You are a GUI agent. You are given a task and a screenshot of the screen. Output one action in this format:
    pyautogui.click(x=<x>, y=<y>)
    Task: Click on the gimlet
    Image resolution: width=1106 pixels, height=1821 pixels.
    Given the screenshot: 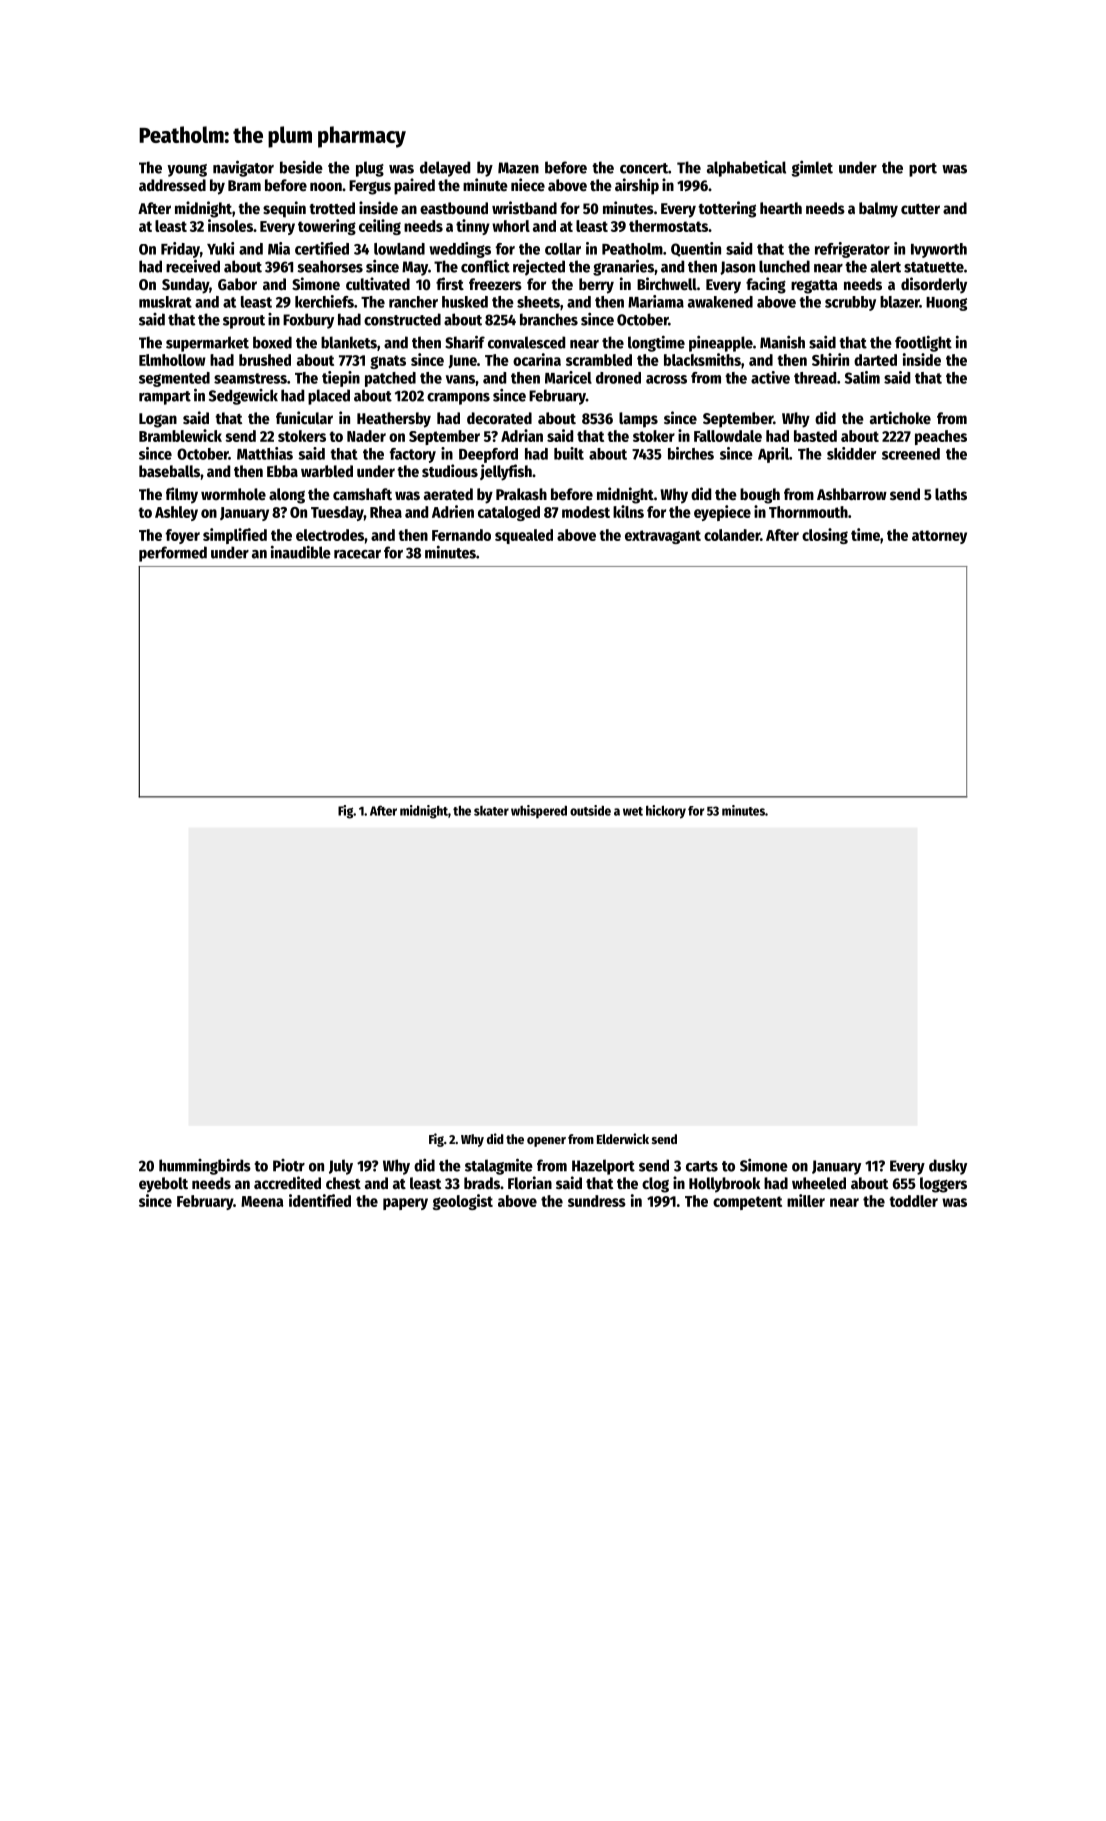 What is the action you would take?
    pyautogui.click(x=812, y=168)
